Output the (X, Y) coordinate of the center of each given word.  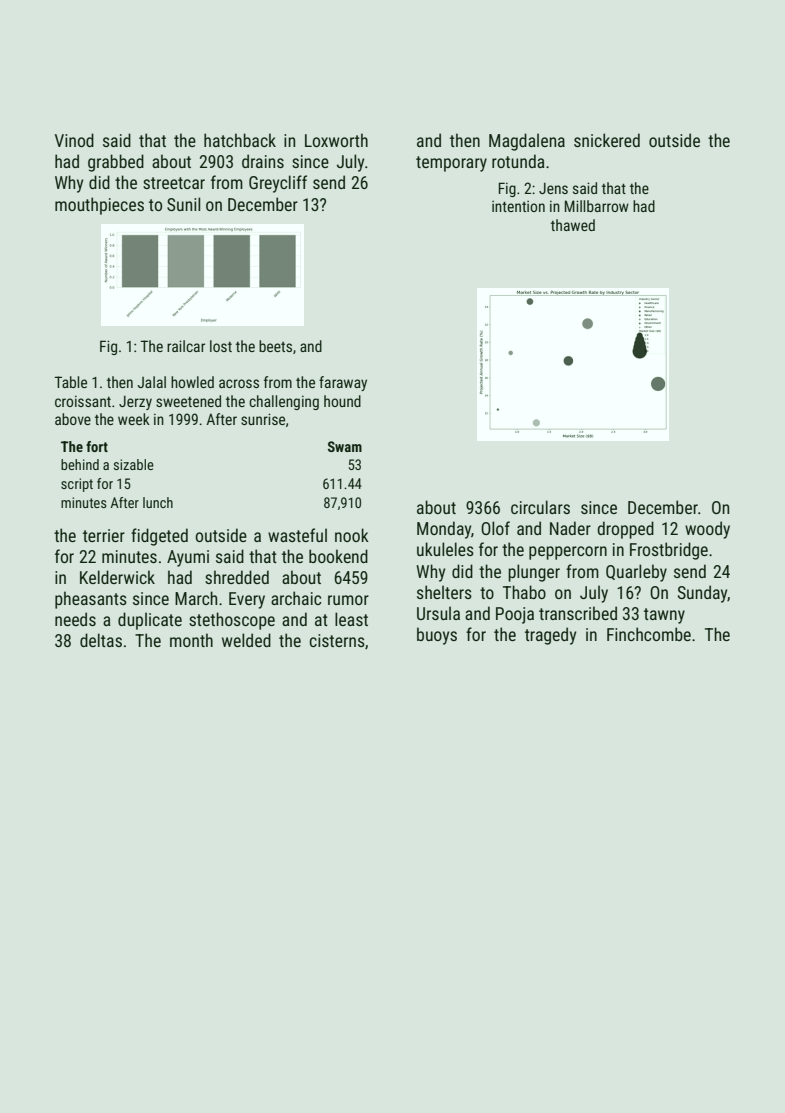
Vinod (74, 140)
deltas (101, 640)
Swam (345, 446)
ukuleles (445, 549)
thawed (573, 225)
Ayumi (188, 558)
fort (97, 446)
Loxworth (336, 140)
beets (275, 346)
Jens (553, 188)
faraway (343, 383)
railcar (186, 346)
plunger (534, 573)
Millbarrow (597, 206)
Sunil (183, 204)
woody (707, 530)
